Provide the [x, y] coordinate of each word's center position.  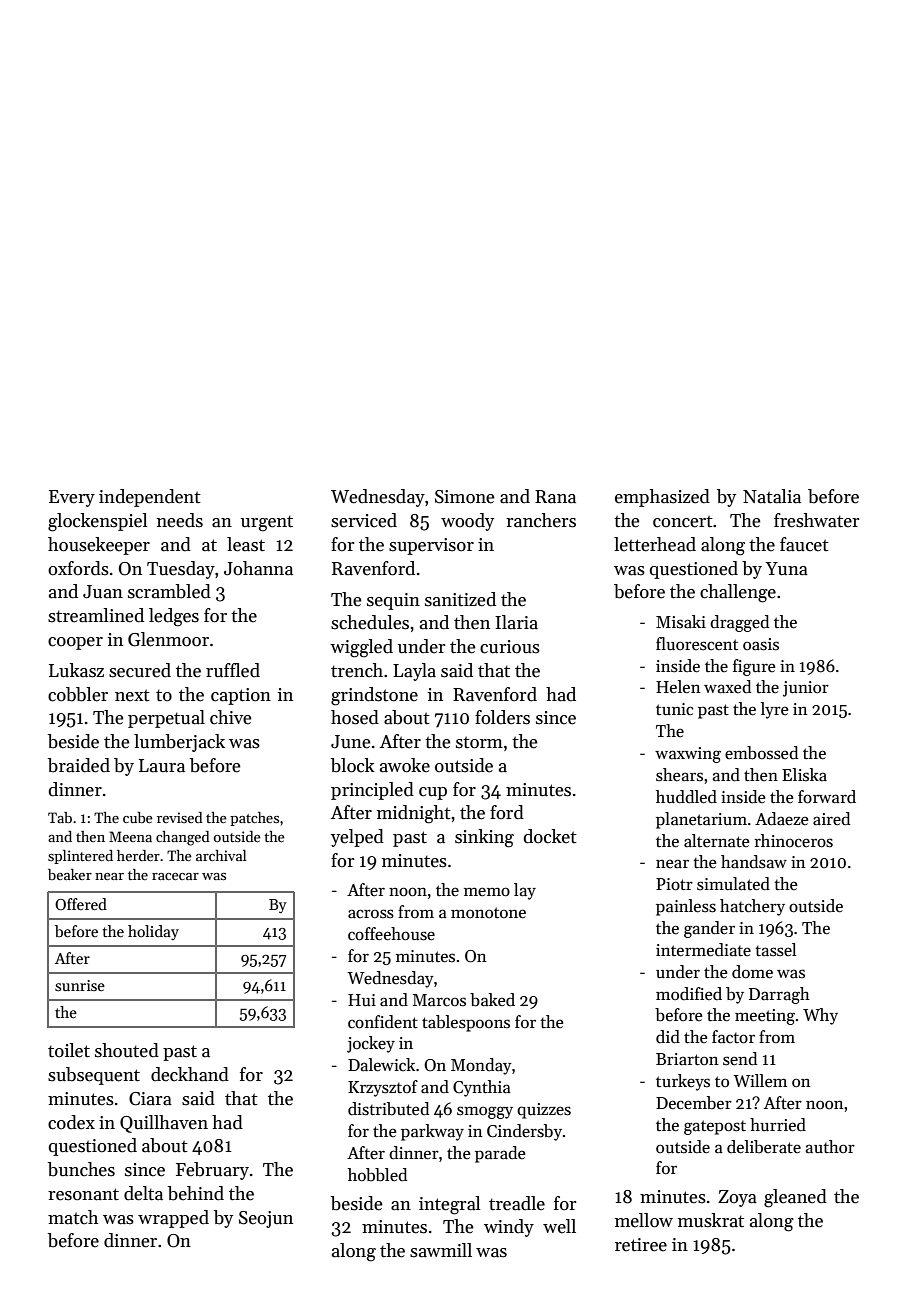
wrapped [173, 1219]
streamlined [96, 615]
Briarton [687, 1059]
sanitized [460, 599]
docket [550, 836]
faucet [804, 544]
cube [138, 817]
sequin [393, 601]
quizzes [544, 1111]
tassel [775, 950]
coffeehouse [391, 934]
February [212, 1171]
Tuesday [181, 570]
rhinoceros [793, 841]
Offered [81, 904]
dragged [739, 623]
